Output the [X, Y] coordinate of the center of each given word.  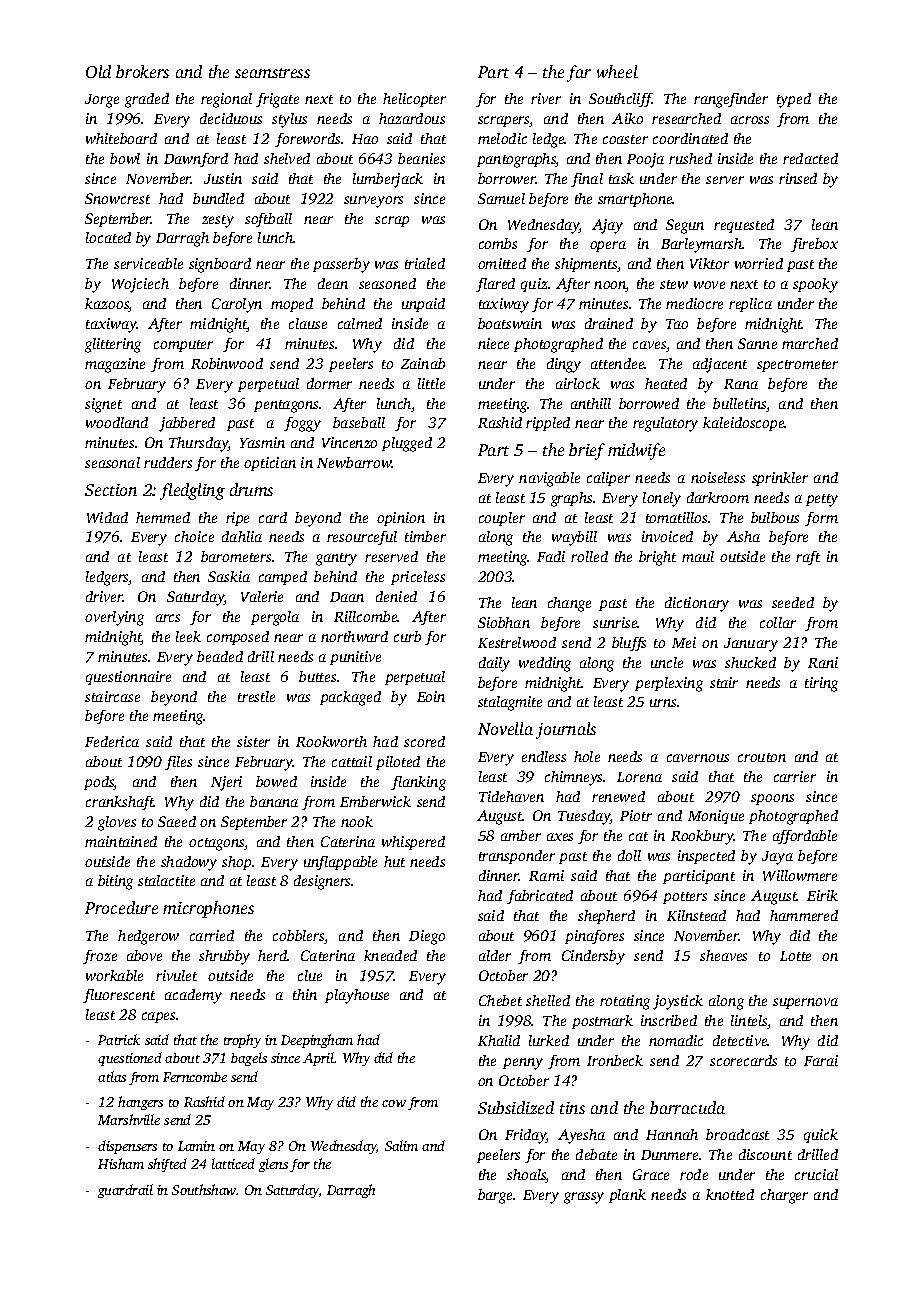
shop [236, 863]
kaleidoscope [744, 424]
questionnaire [128, 678]
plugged [407, 444]
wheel [617, 71]
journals [566, 730]
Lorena [639, 777]
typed [794, 100]
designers [323, 882]
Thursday [199, 444]
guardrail [125, 1191]
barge [495, 1196]
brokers [142, 71]
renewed [618, 796]
